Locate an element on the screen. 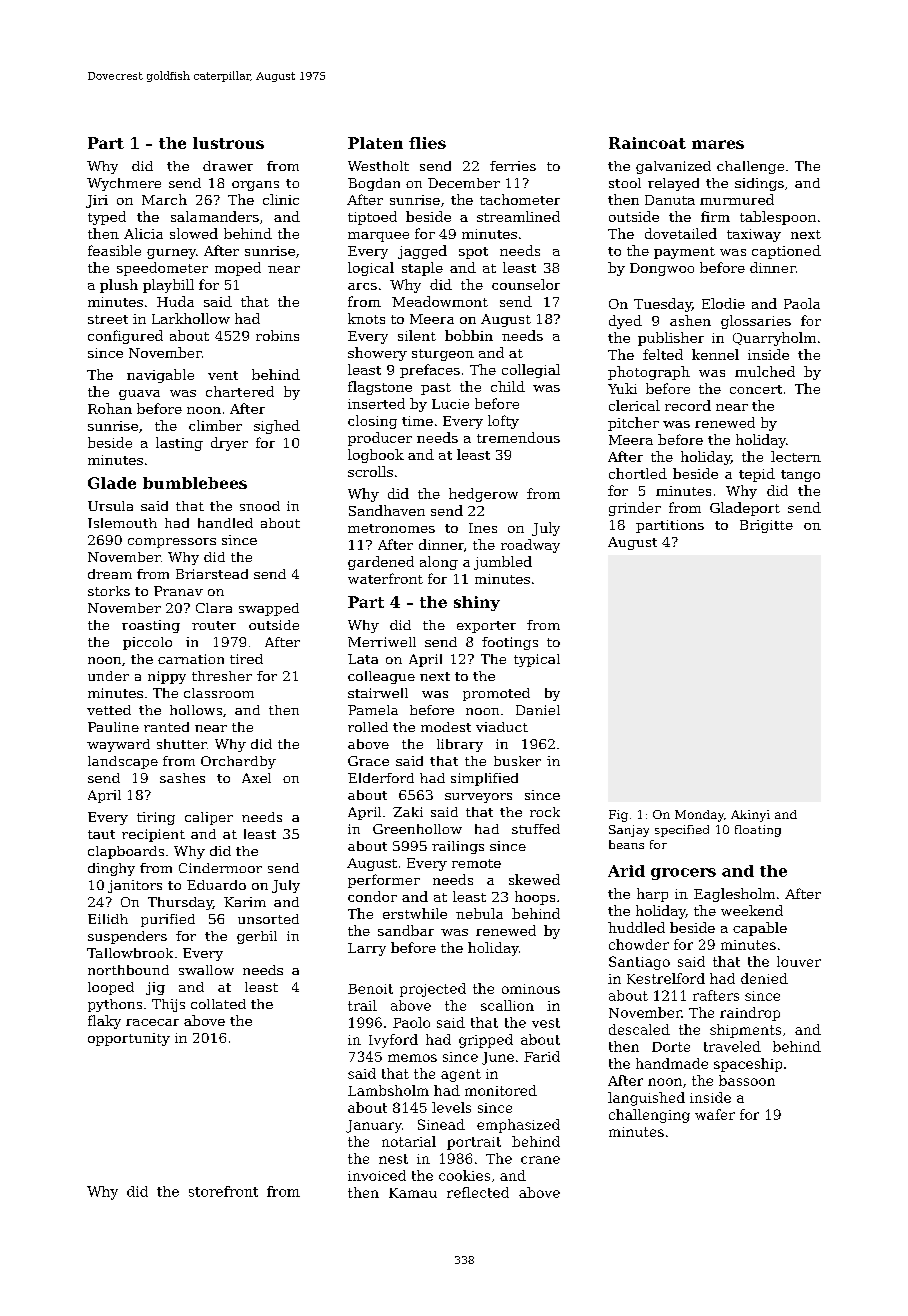  grocers is located at coordinates (683, 874).
